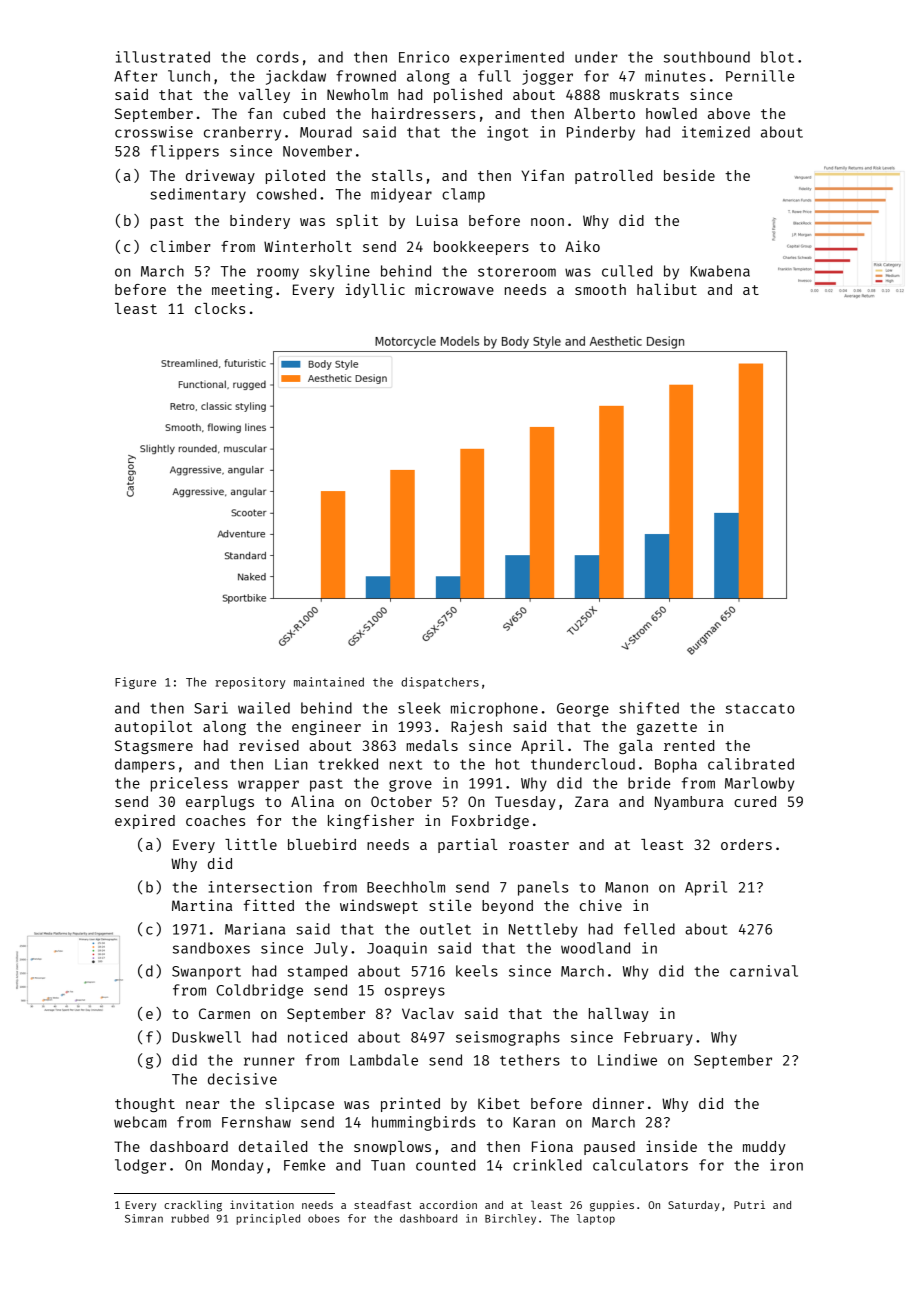 Image resolution: width=924 pixels, height=1308 pixels. Describe the element at coordinates (667, 289) in the screenshot. I see `halibut` at that location.
